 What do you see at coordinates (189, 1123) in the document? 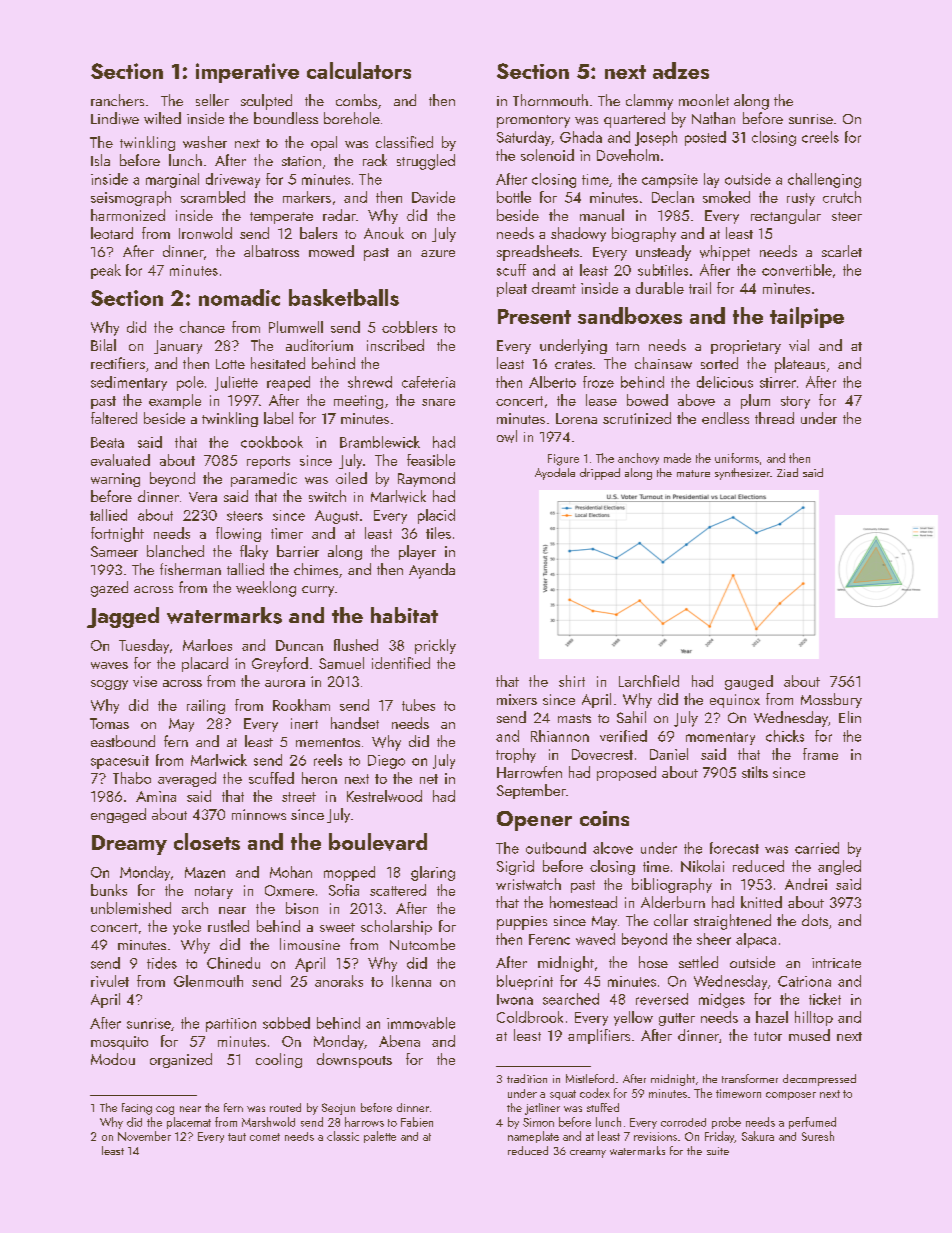
I see `placemat` at bounding box center [189, 1123].
